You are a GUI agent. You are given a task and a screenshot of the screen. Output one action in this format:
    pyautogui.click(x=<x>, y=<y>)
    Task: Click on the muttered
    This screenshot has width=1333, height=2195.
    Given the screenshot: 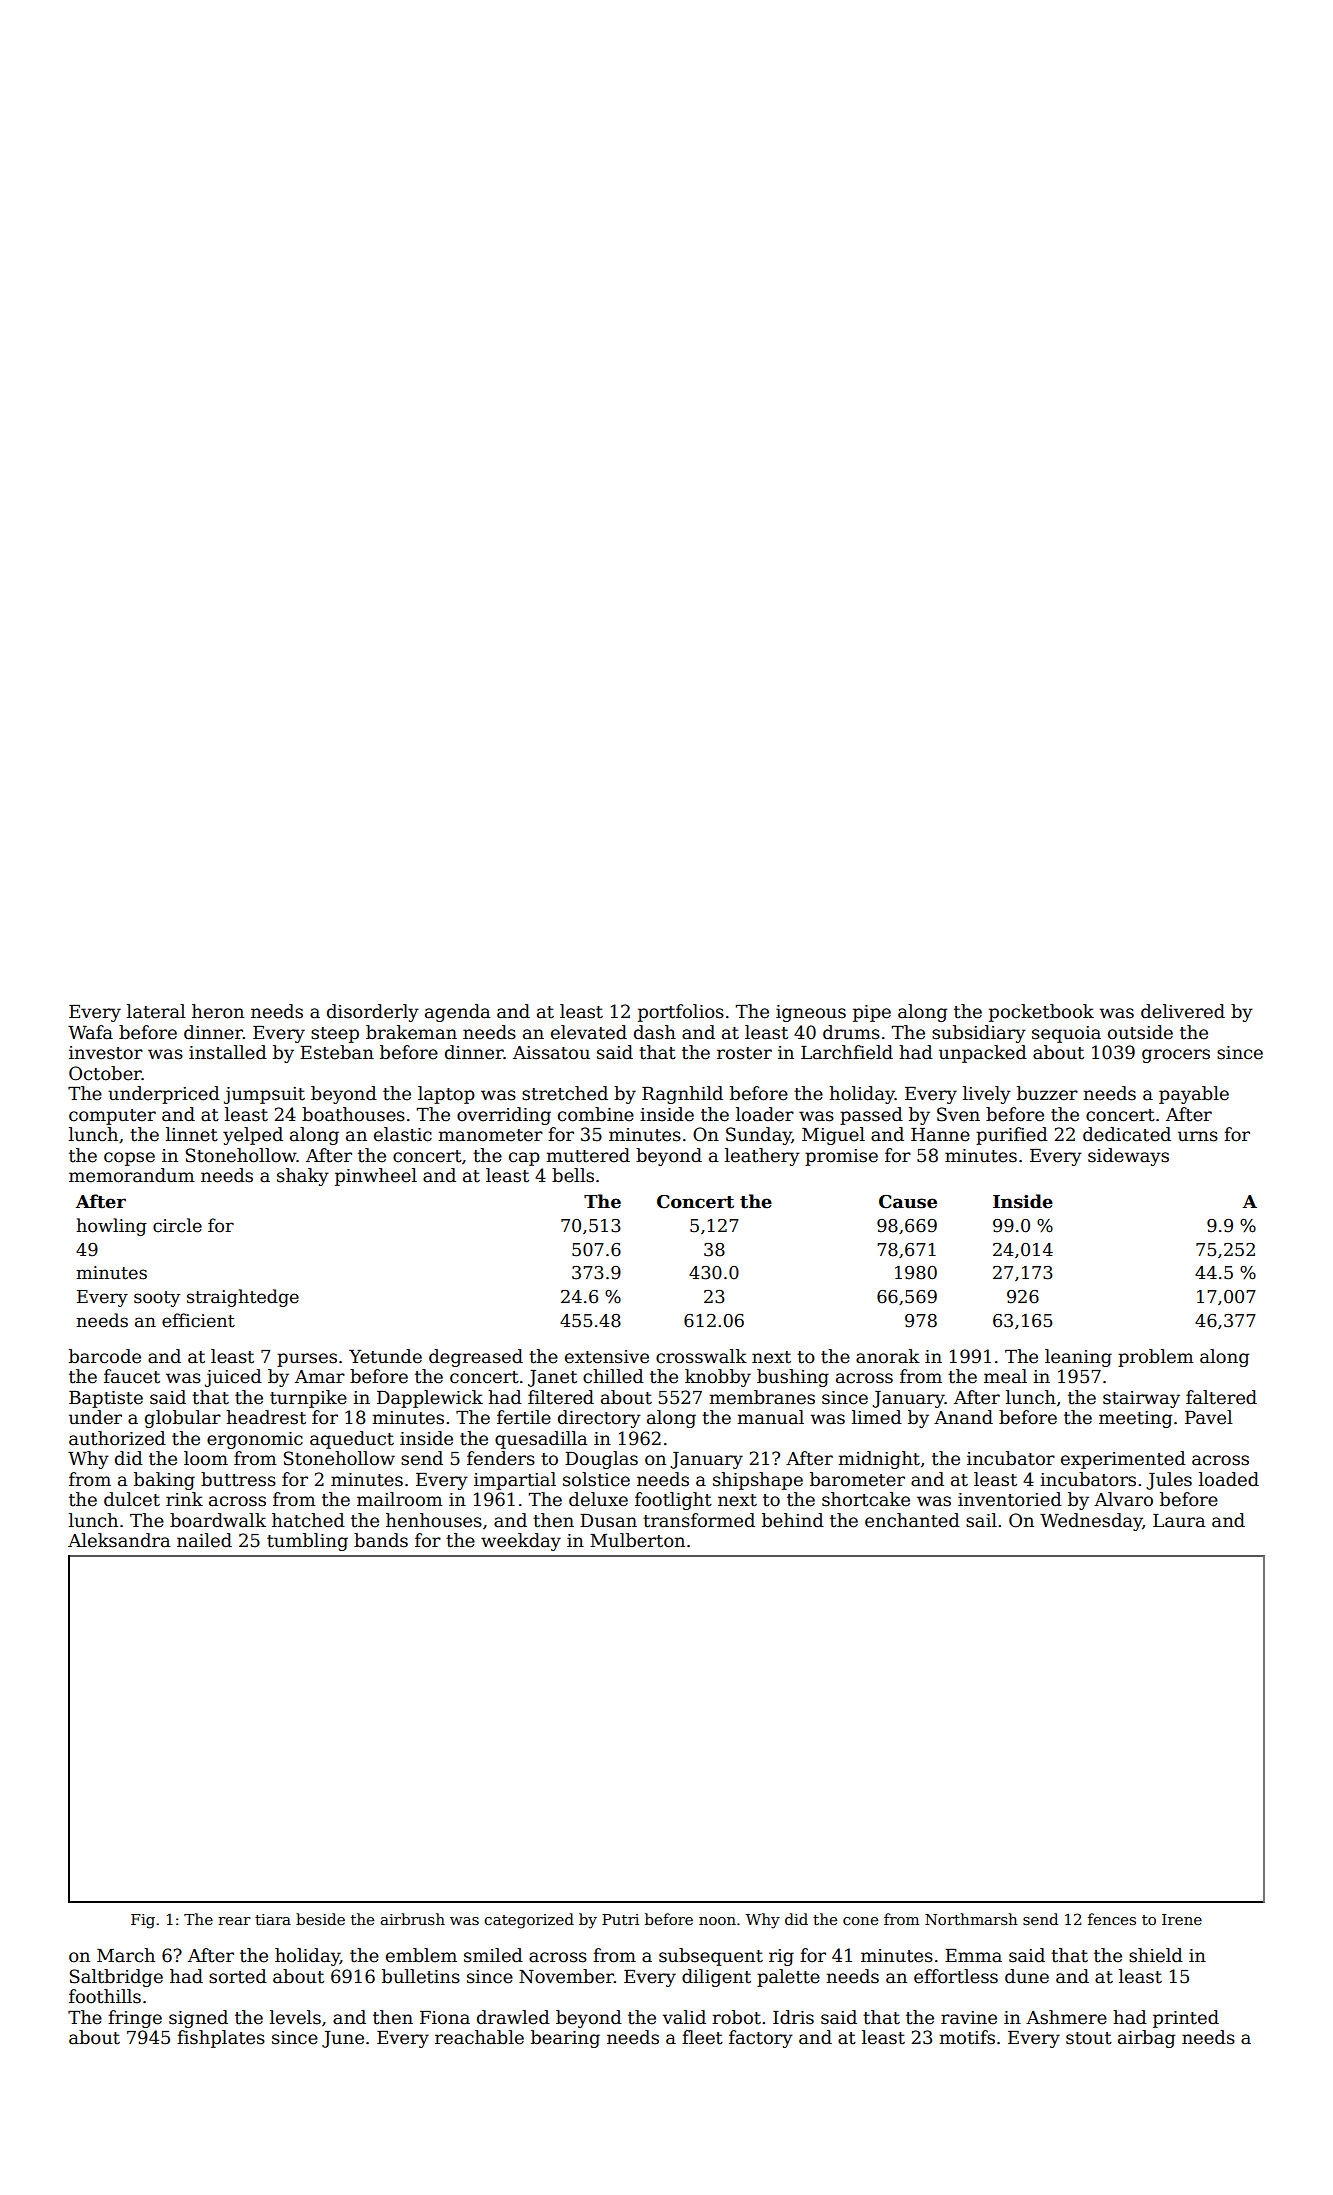 What is the action you would take?
    pyautogui.click(x=588, y=1155)
